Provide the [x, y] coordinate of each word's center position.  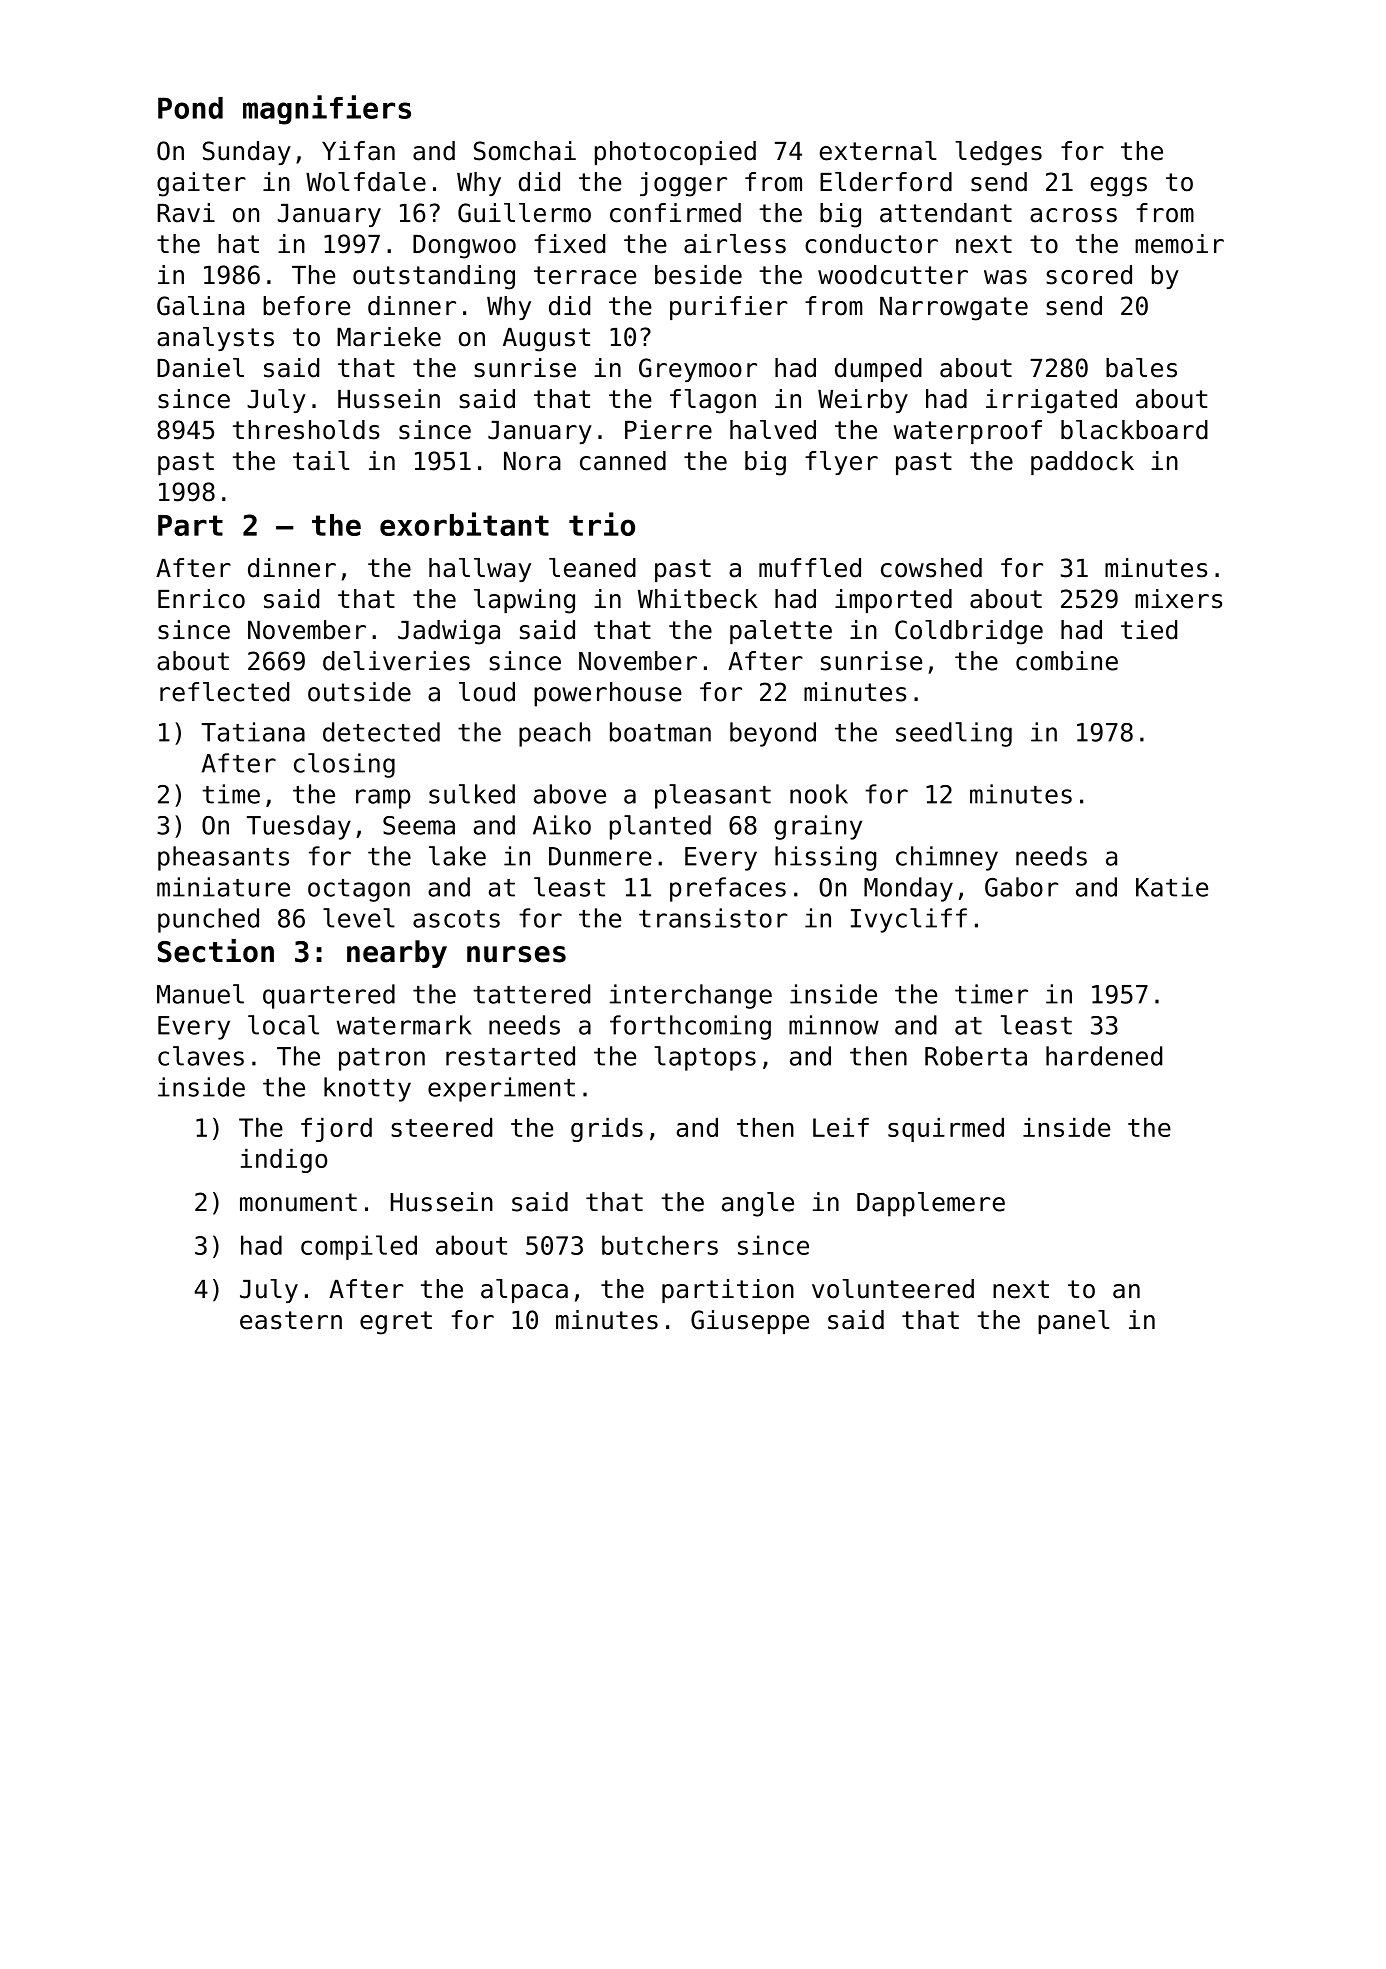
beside [698, 275]
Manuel [200, 994]
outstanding [434, 277]
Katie [1172, 887]
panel [1074, 1322]
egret [396, 1323]
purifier [728, 308]
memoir [1179, 244]
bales [1141, 368]
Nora [532, 461]
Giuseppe [750, 1322]
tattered [531, 994]
